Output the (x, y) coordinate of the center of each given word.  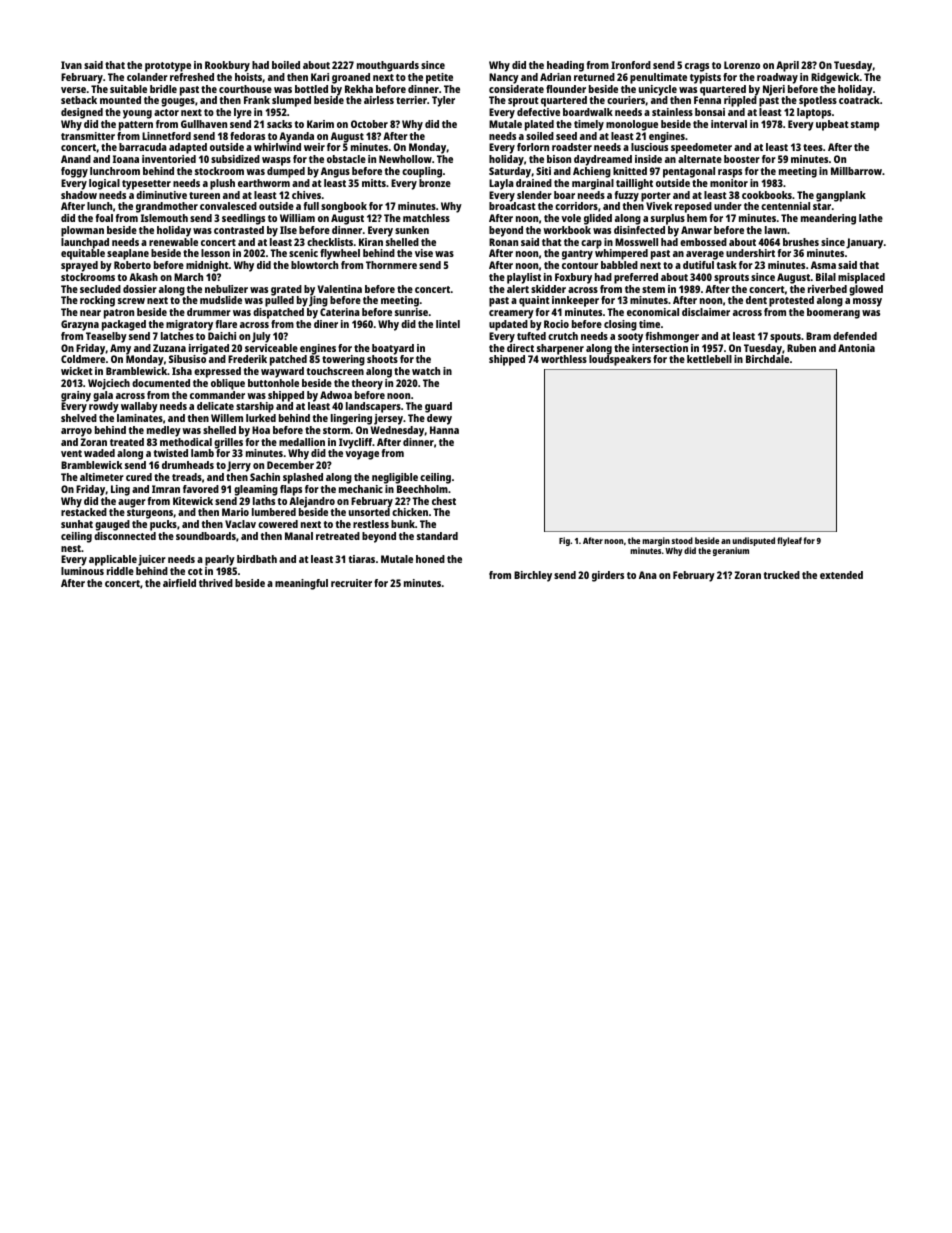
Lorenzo (742, 65)
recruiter (351, 583)
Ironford (631, 65)
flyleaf (789, 541)
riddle (120, 571)
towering (343, 360)
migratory (189, 325)
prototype (168, 67)
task (727, 265)
